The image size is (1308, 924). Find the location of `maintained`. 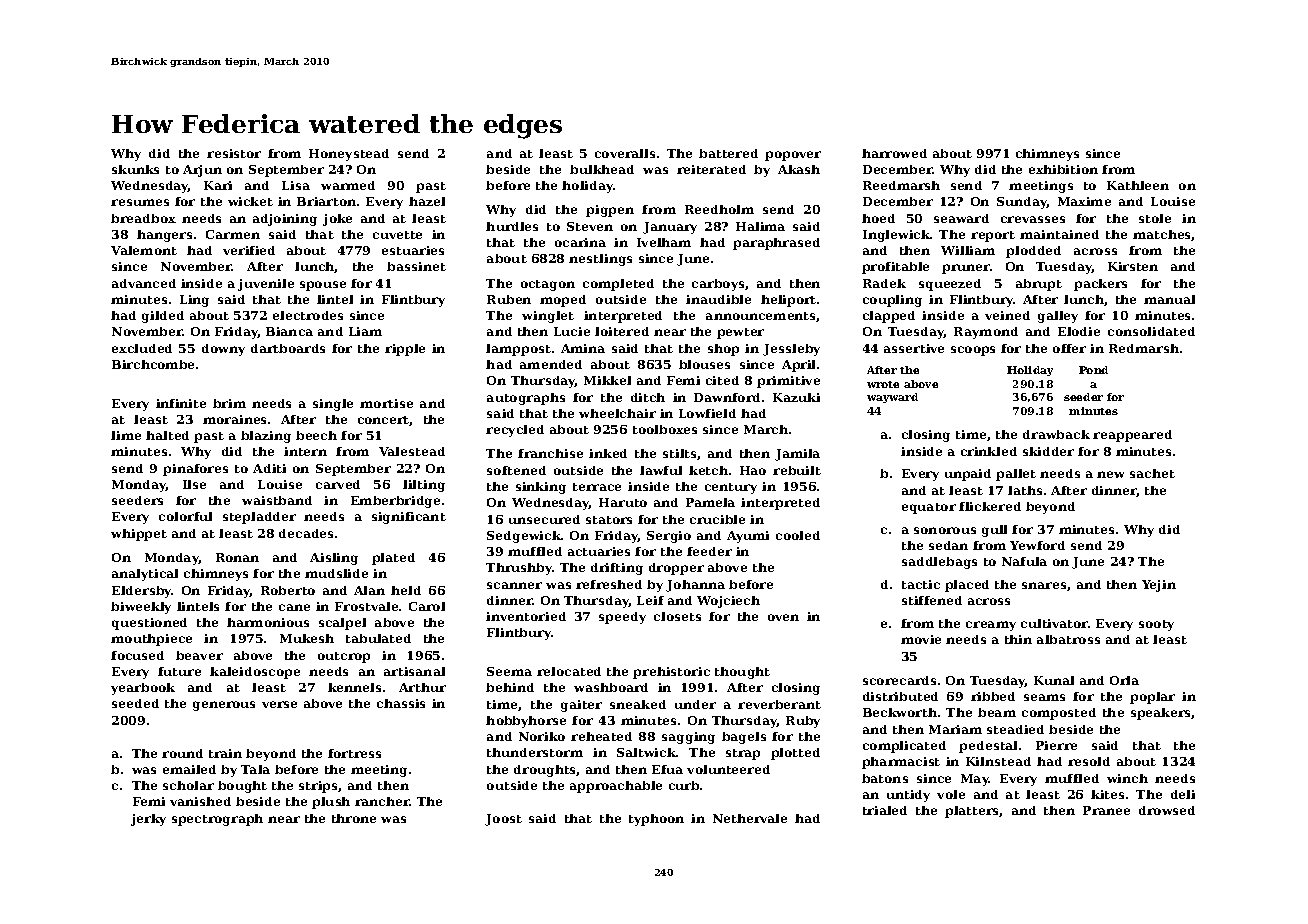

maintained is located at coordinates (1059, 234).
